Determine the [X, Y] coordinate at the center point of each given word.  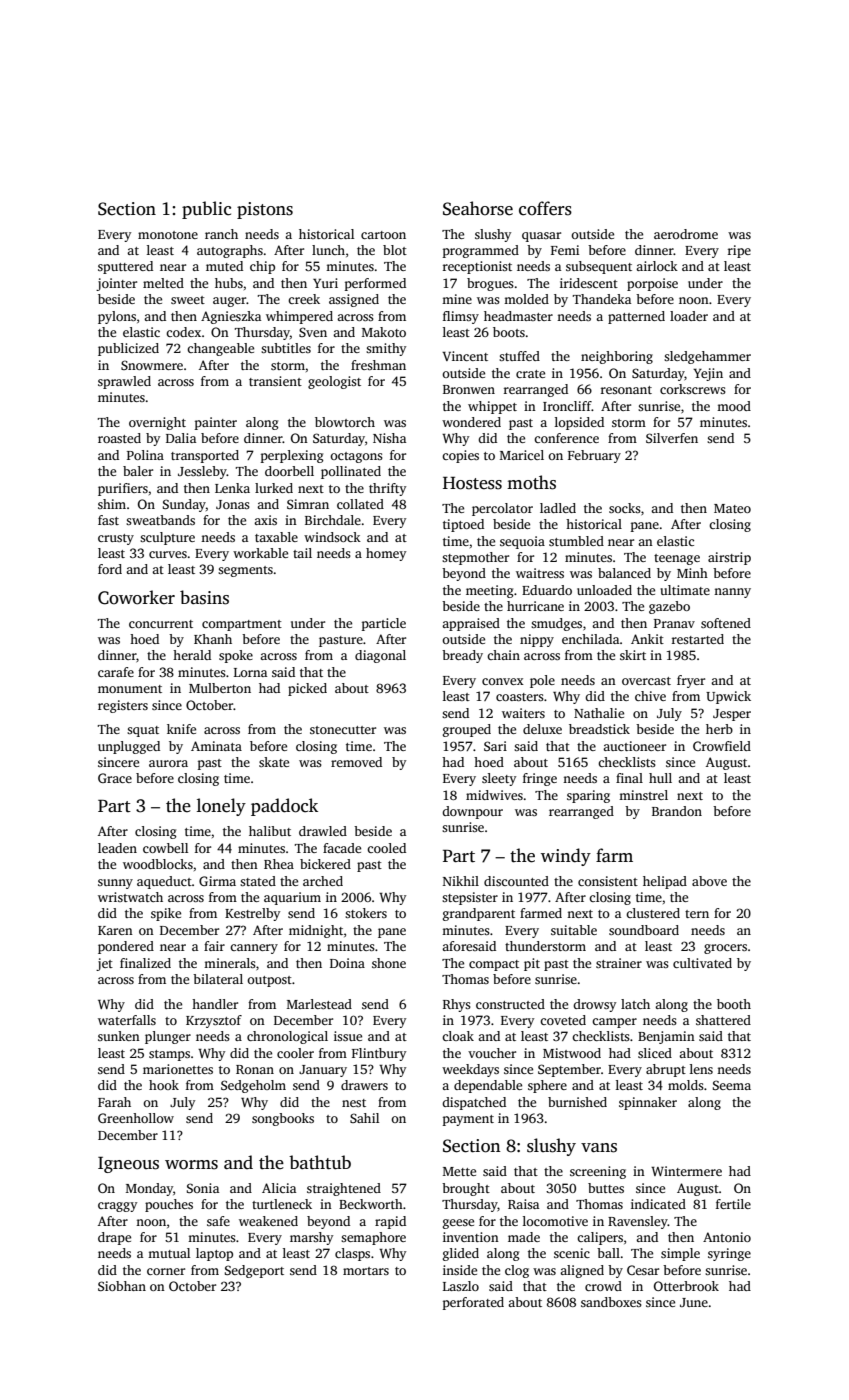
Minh [692, 573]
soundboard [644, 930]
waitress [540, 573]
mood [734, 406]
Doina [347, 963]
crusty [116, 539]
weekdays [470, 1070]
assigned [354, 300]
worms [191, 1165]
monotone [168, 235]
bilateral [218, 979]
